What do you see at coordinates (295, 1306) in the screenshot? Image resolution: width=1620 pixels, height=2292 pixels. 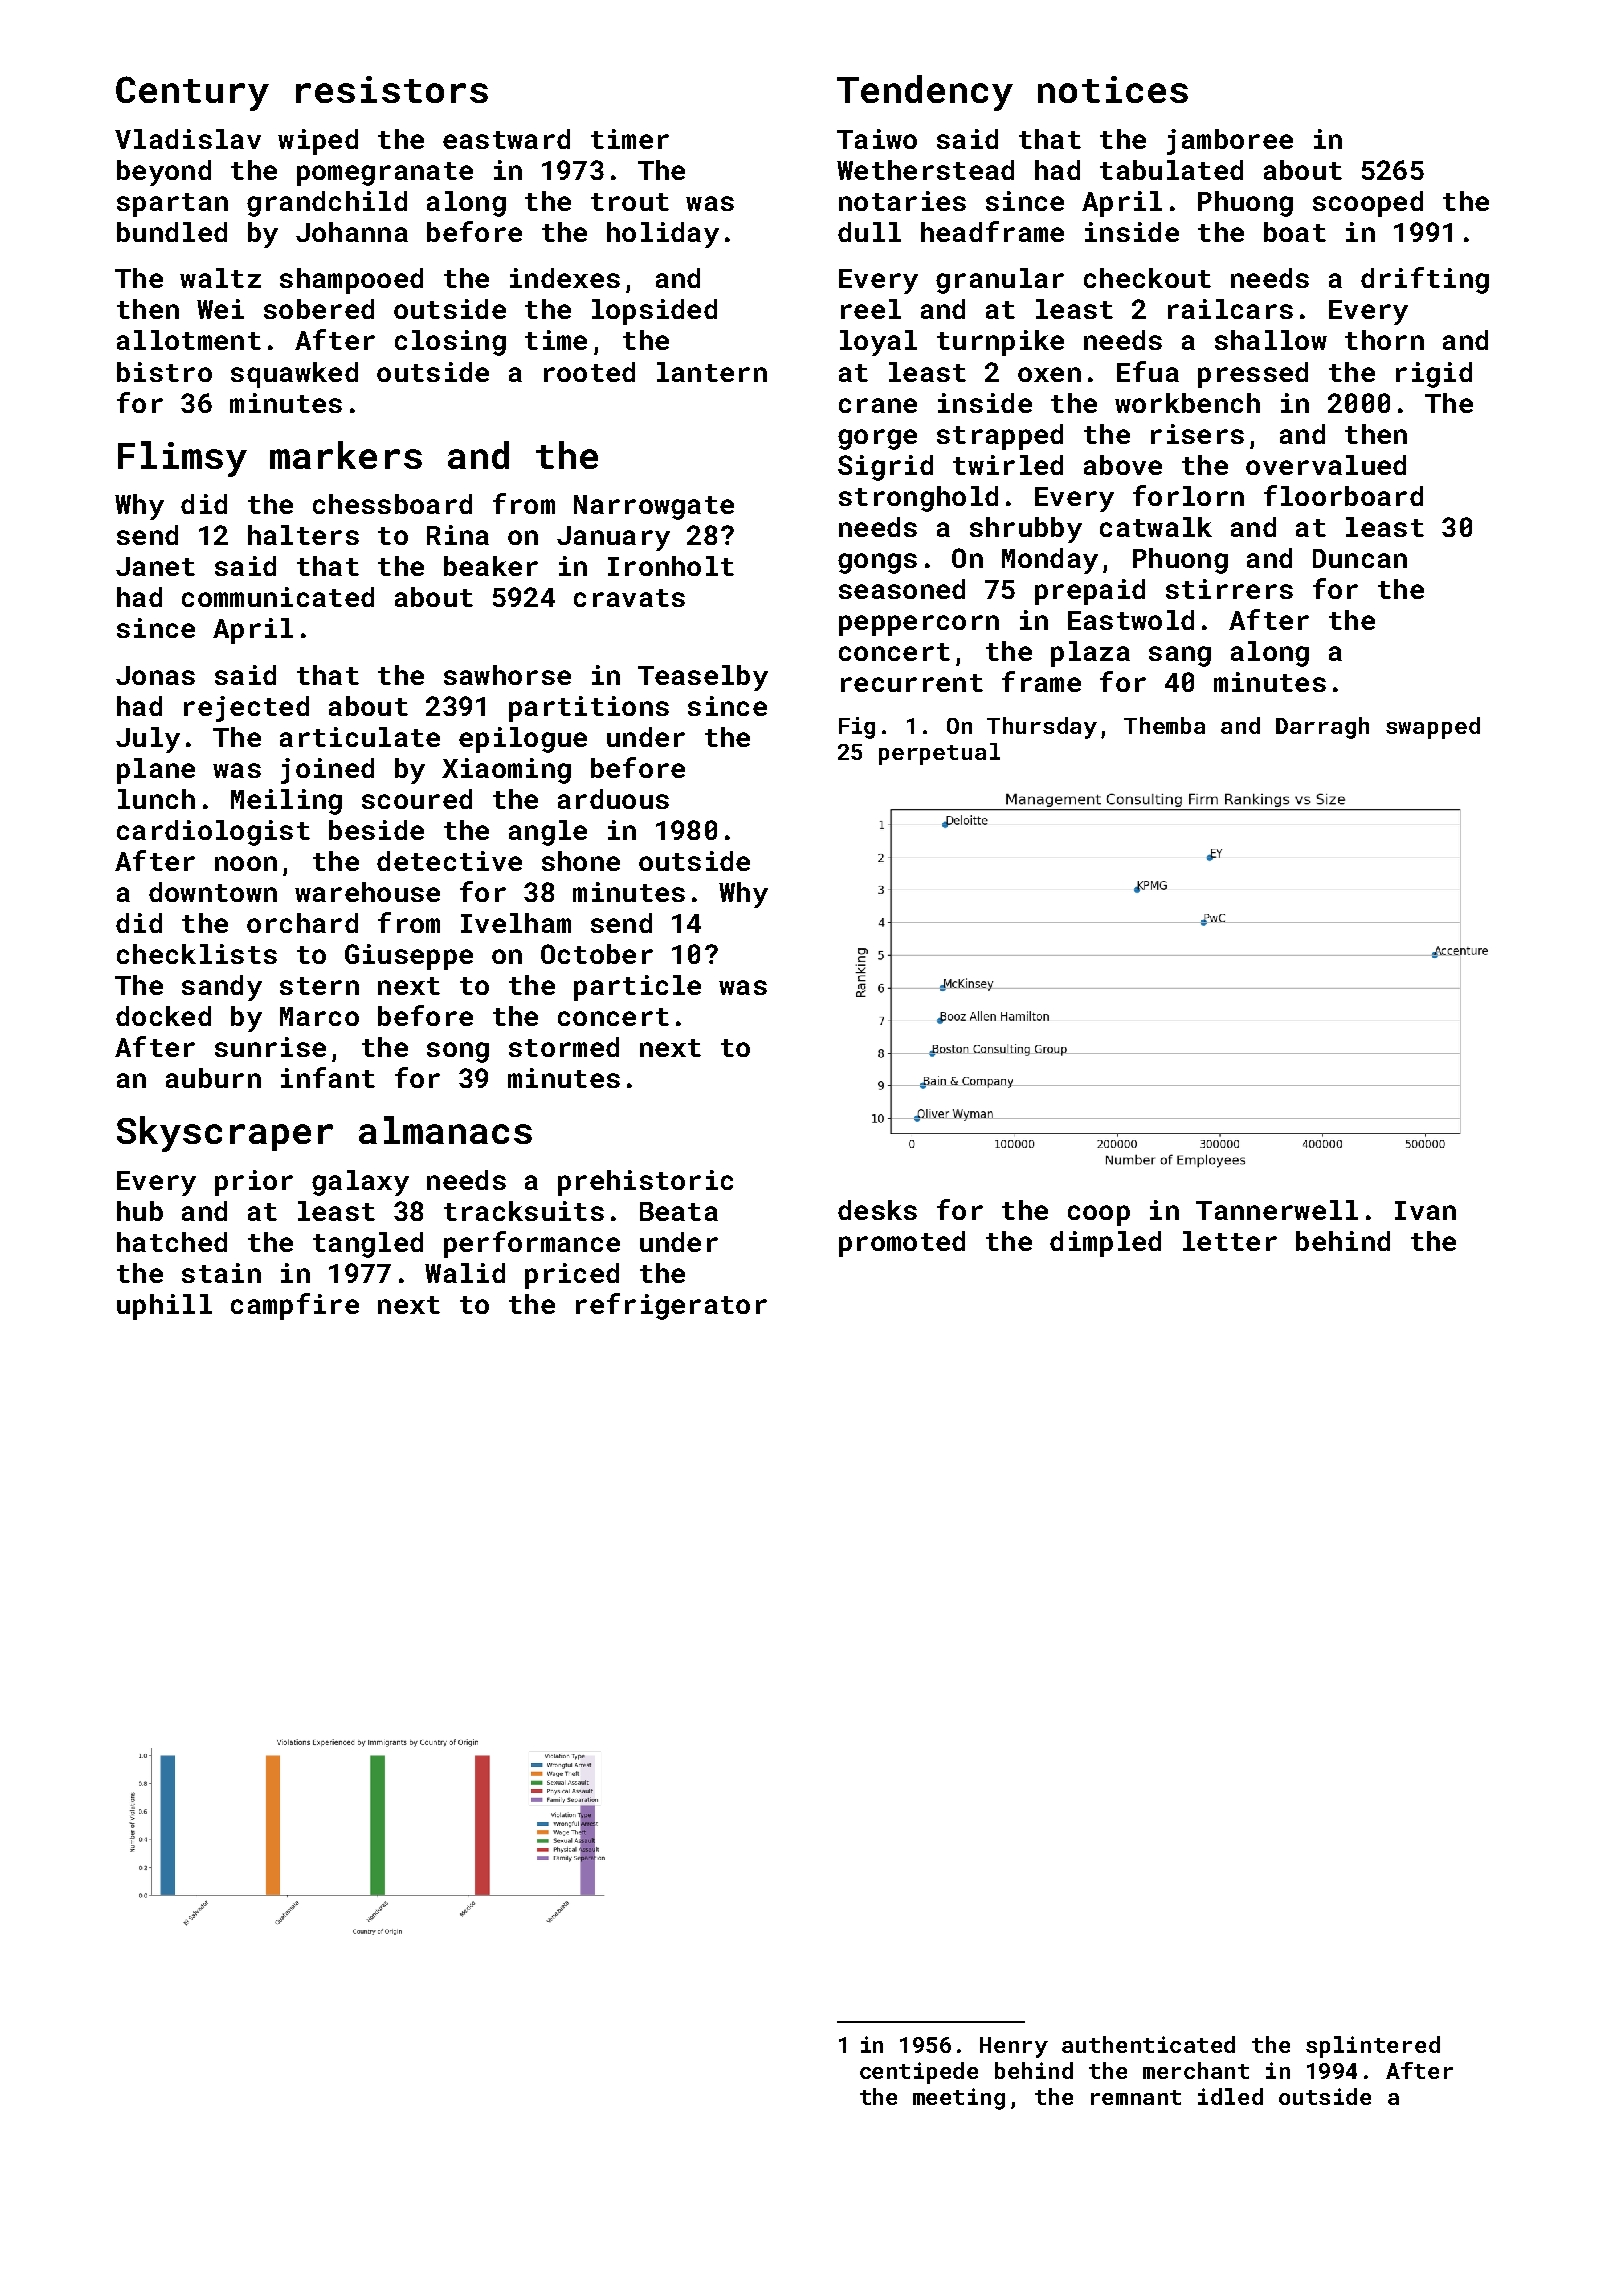 I see `campfire` at bounding box center [295, 1306].
